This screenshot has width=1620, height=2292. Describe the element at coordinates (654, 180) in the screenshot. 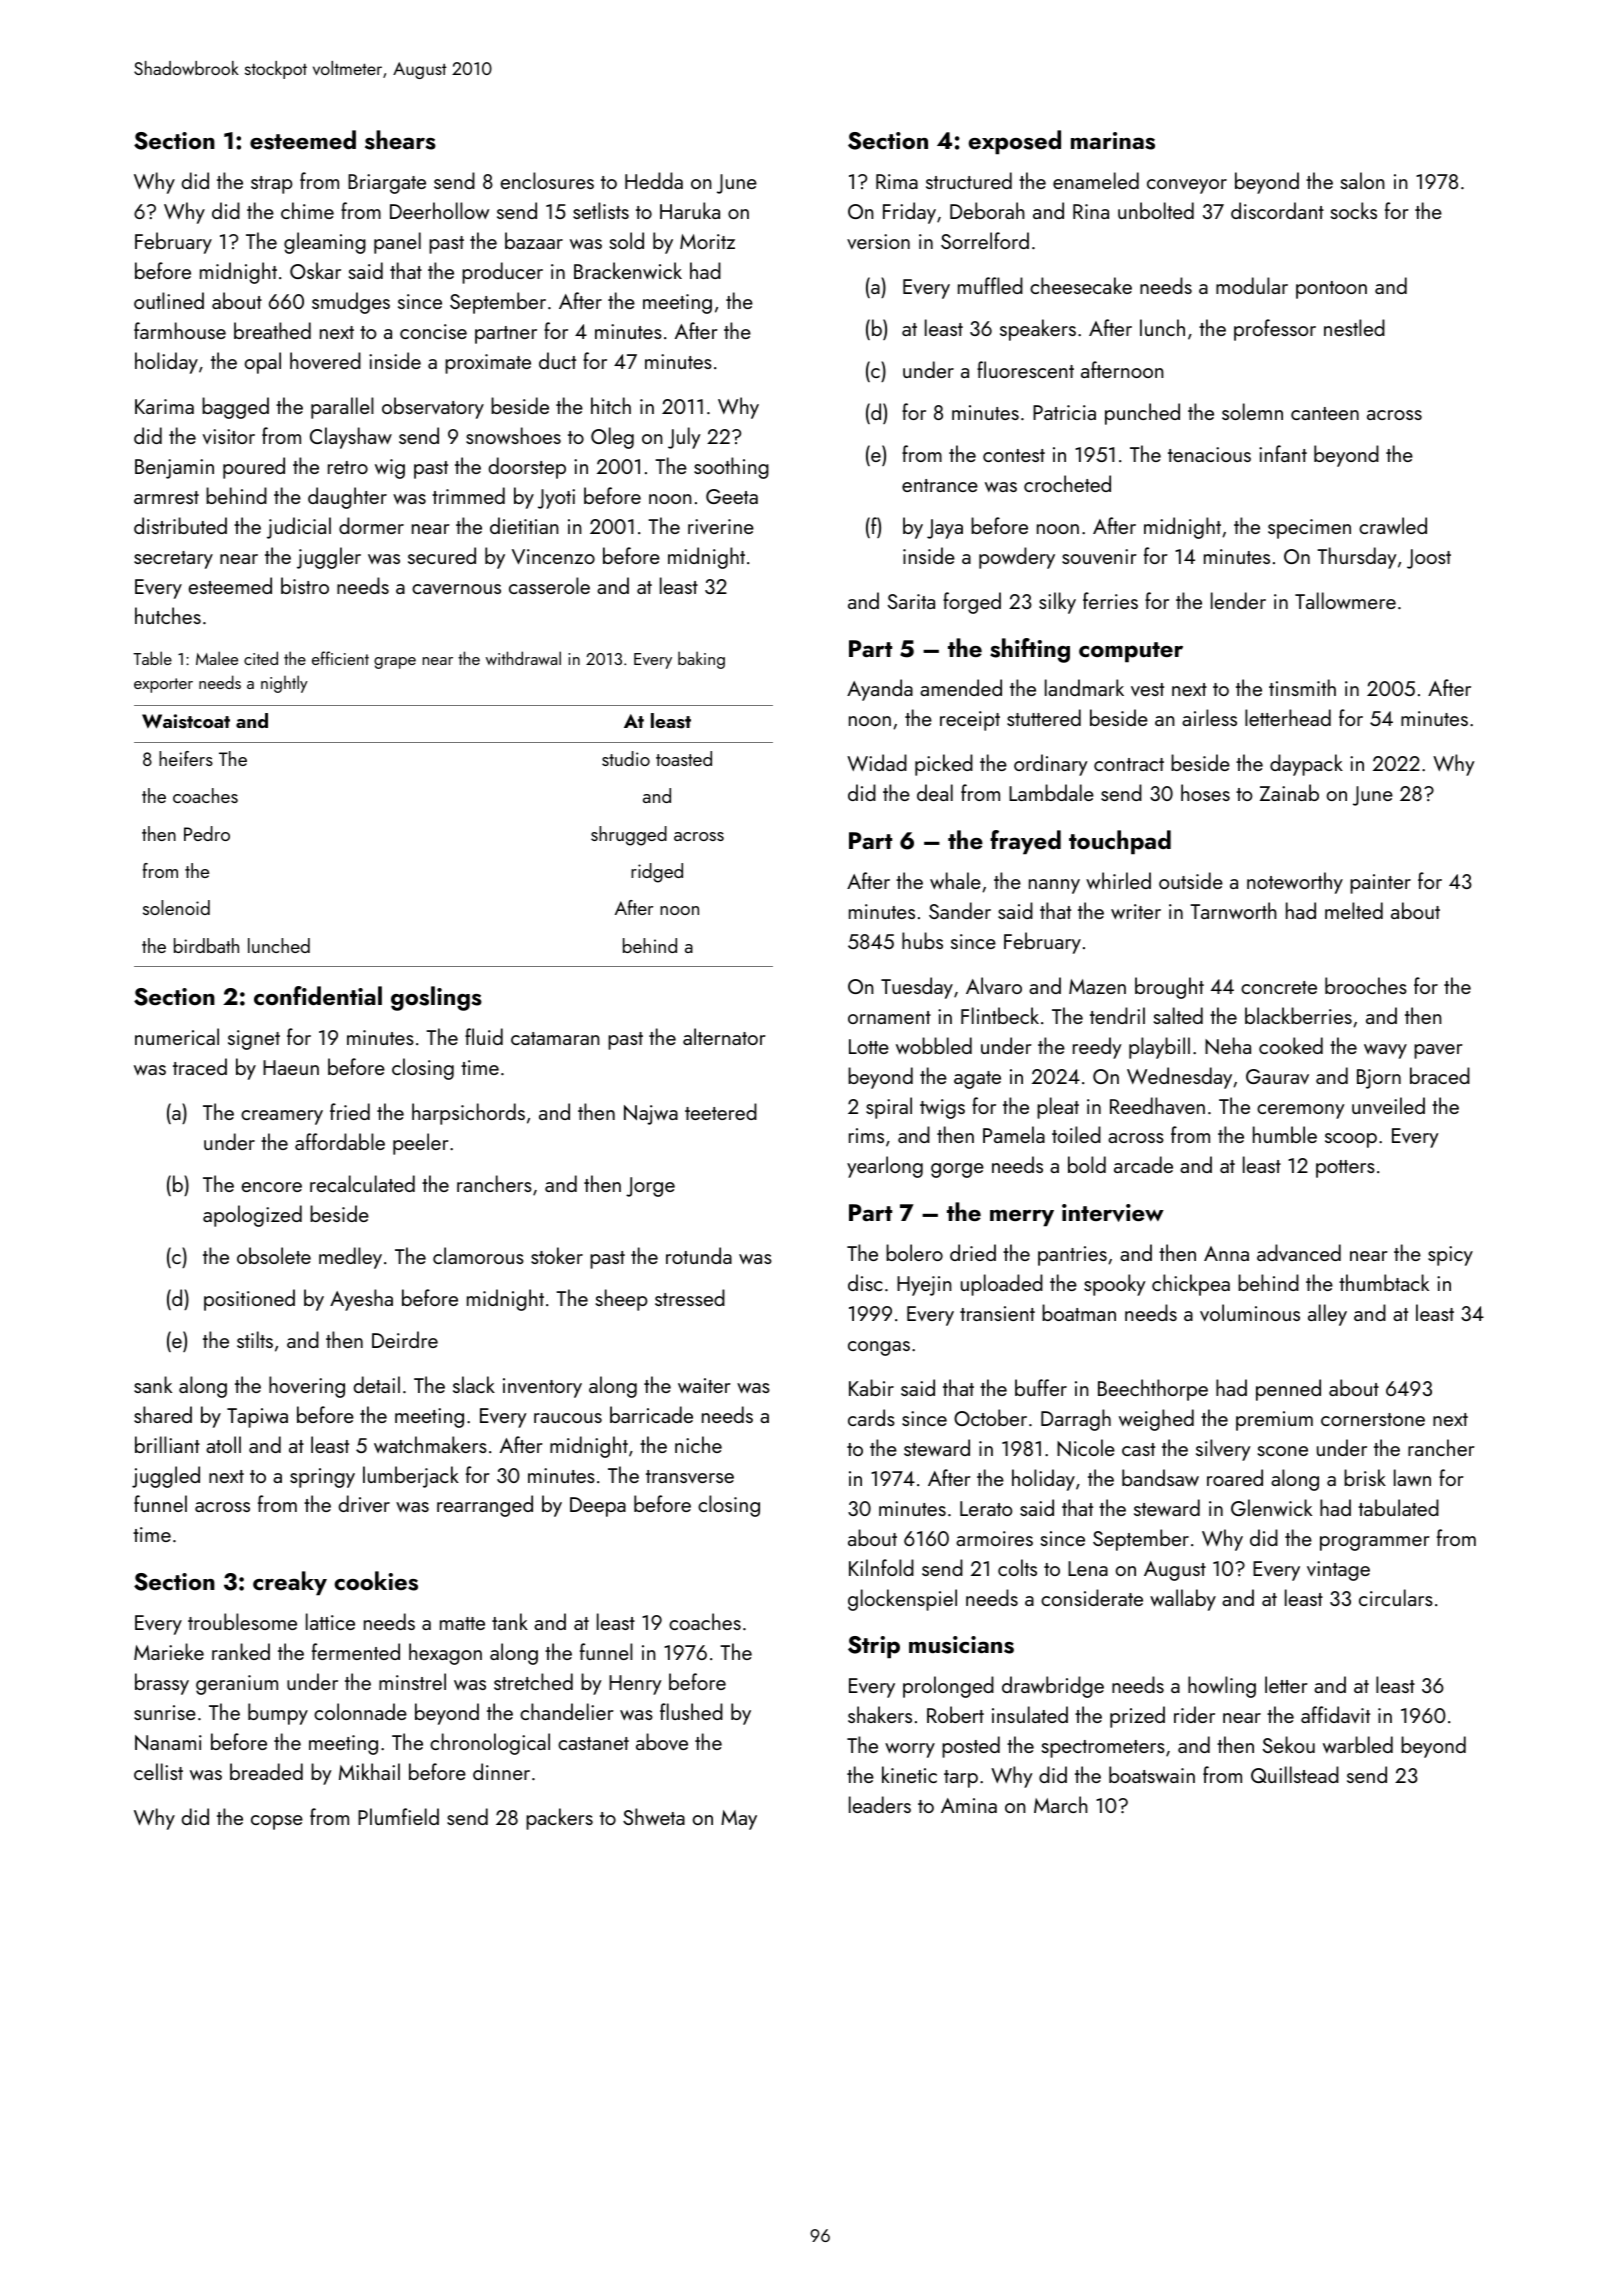

I see `Hedda` at that location.
